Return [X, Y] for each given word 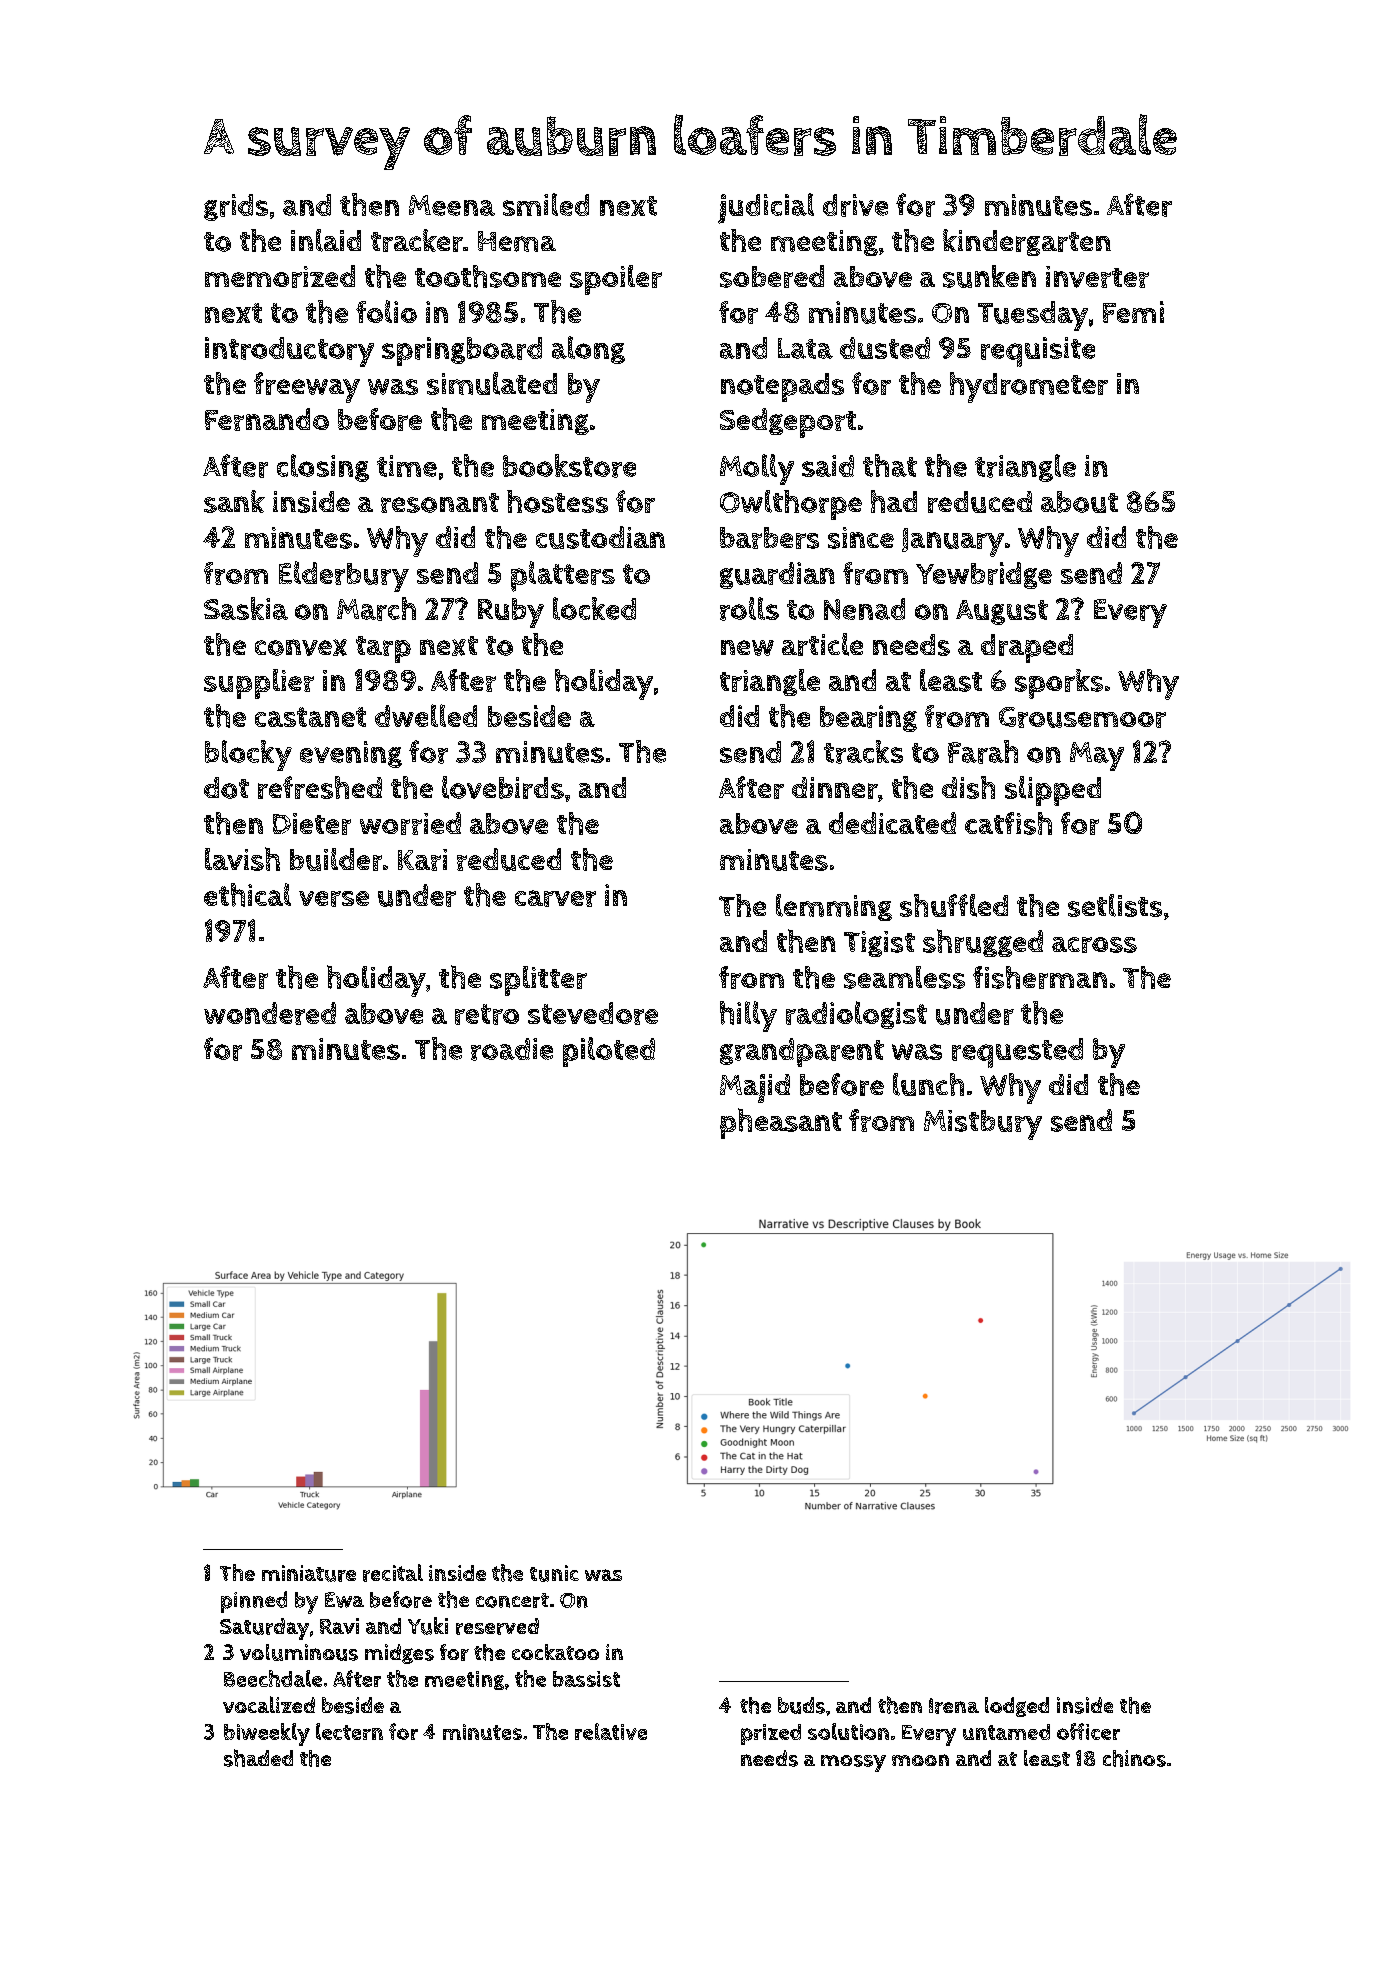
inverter [1097, 277]
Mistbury [983, 1125]
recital [393, 1573]
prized [771, 1734]
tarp [383, 649]
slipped [1053, 791]
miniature [309, 1573]
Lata [805, 348]
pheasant [781, 1123]
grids [236, 207]
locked [594, 608]
